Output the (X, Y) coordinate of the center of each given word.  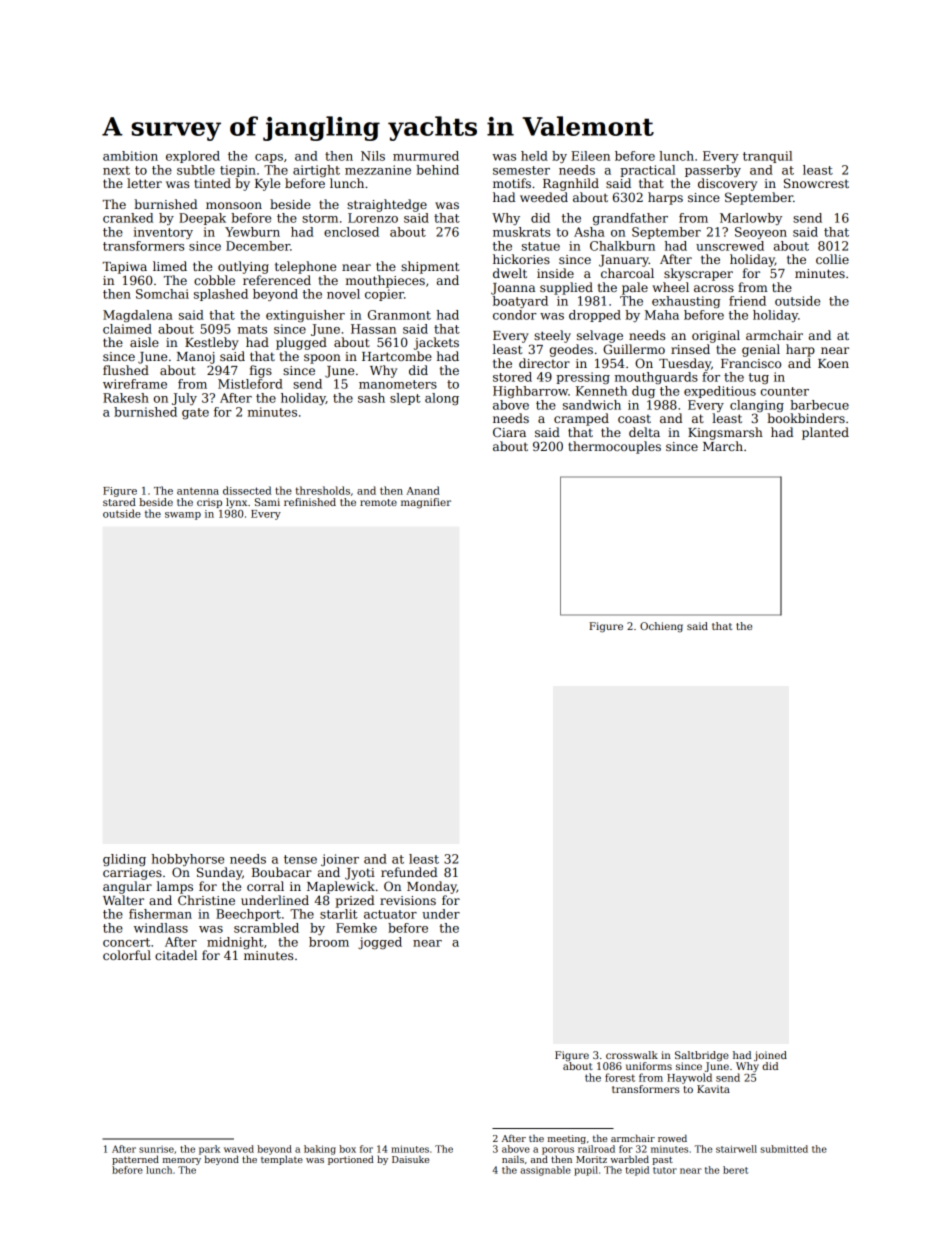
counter (785, 391)
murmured (426, 156)
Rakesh (126, 398)
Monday (432, 887)
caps (269, 158)
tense (300, 859)
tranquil (767, 157)
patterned (135, 1160)
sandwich (592, 405)
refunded (409, 872)
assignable (545, 1171)
